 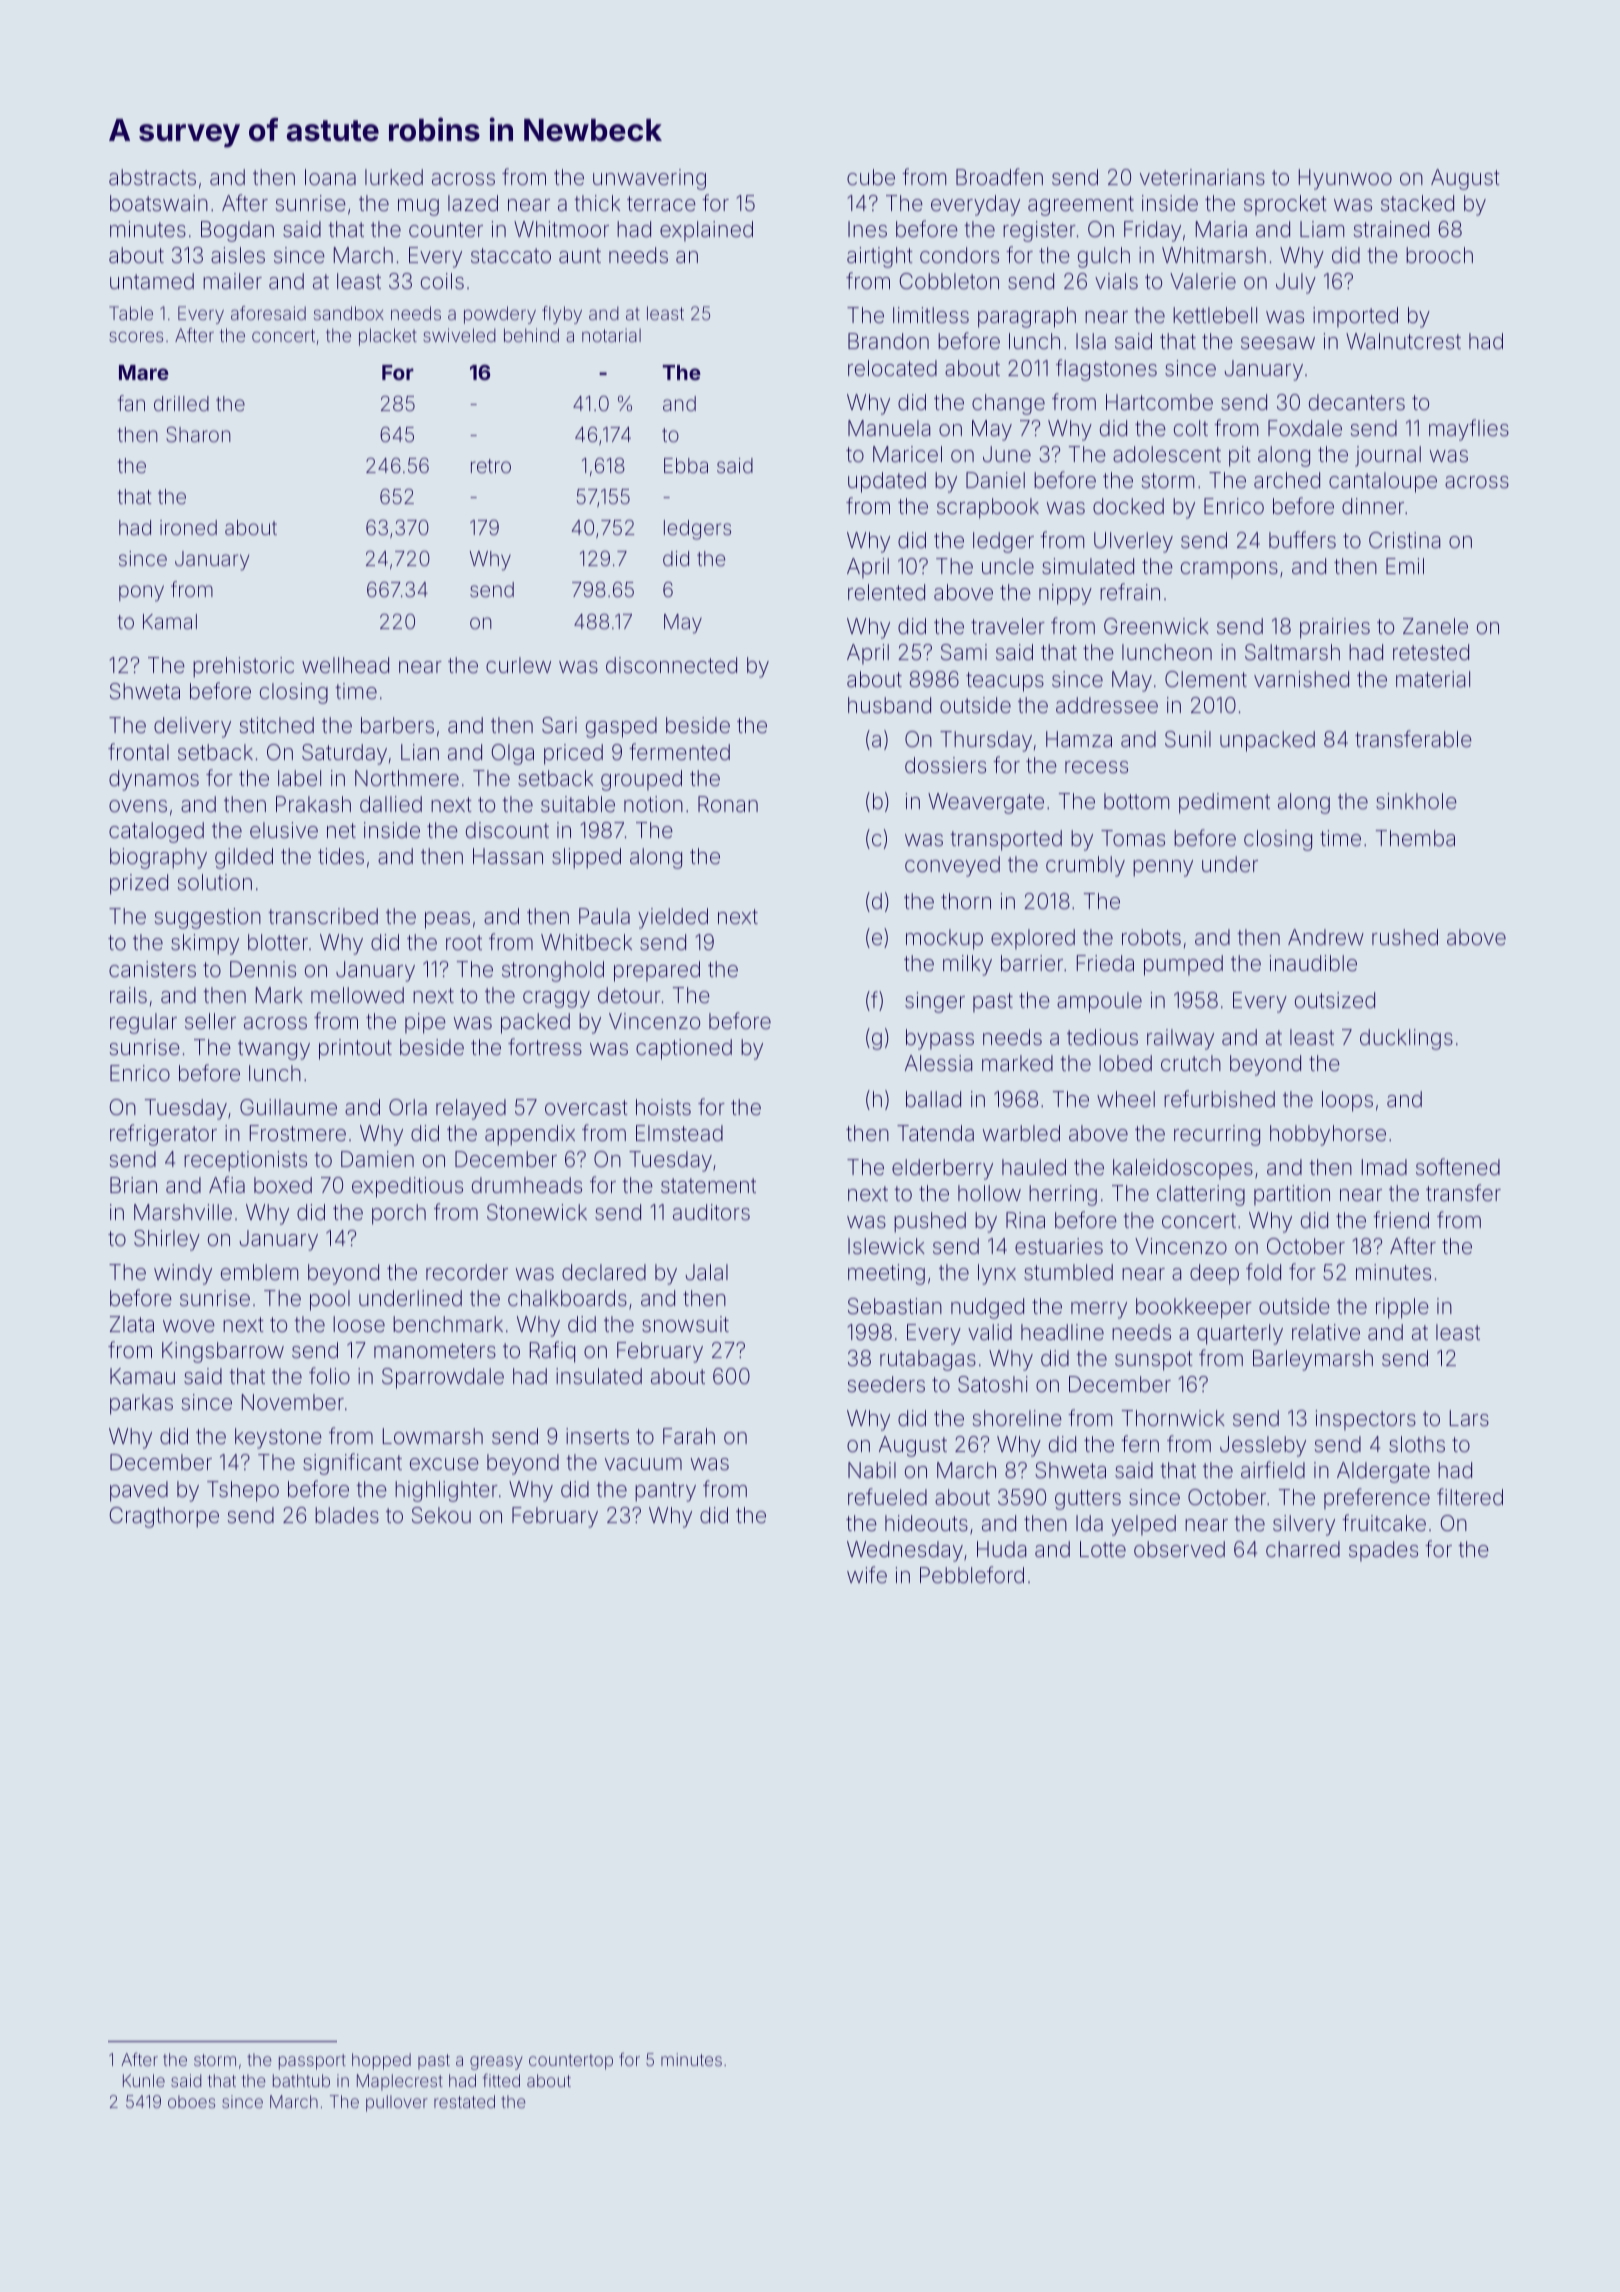 I want to click on pony, so click(x=141, y=593).
